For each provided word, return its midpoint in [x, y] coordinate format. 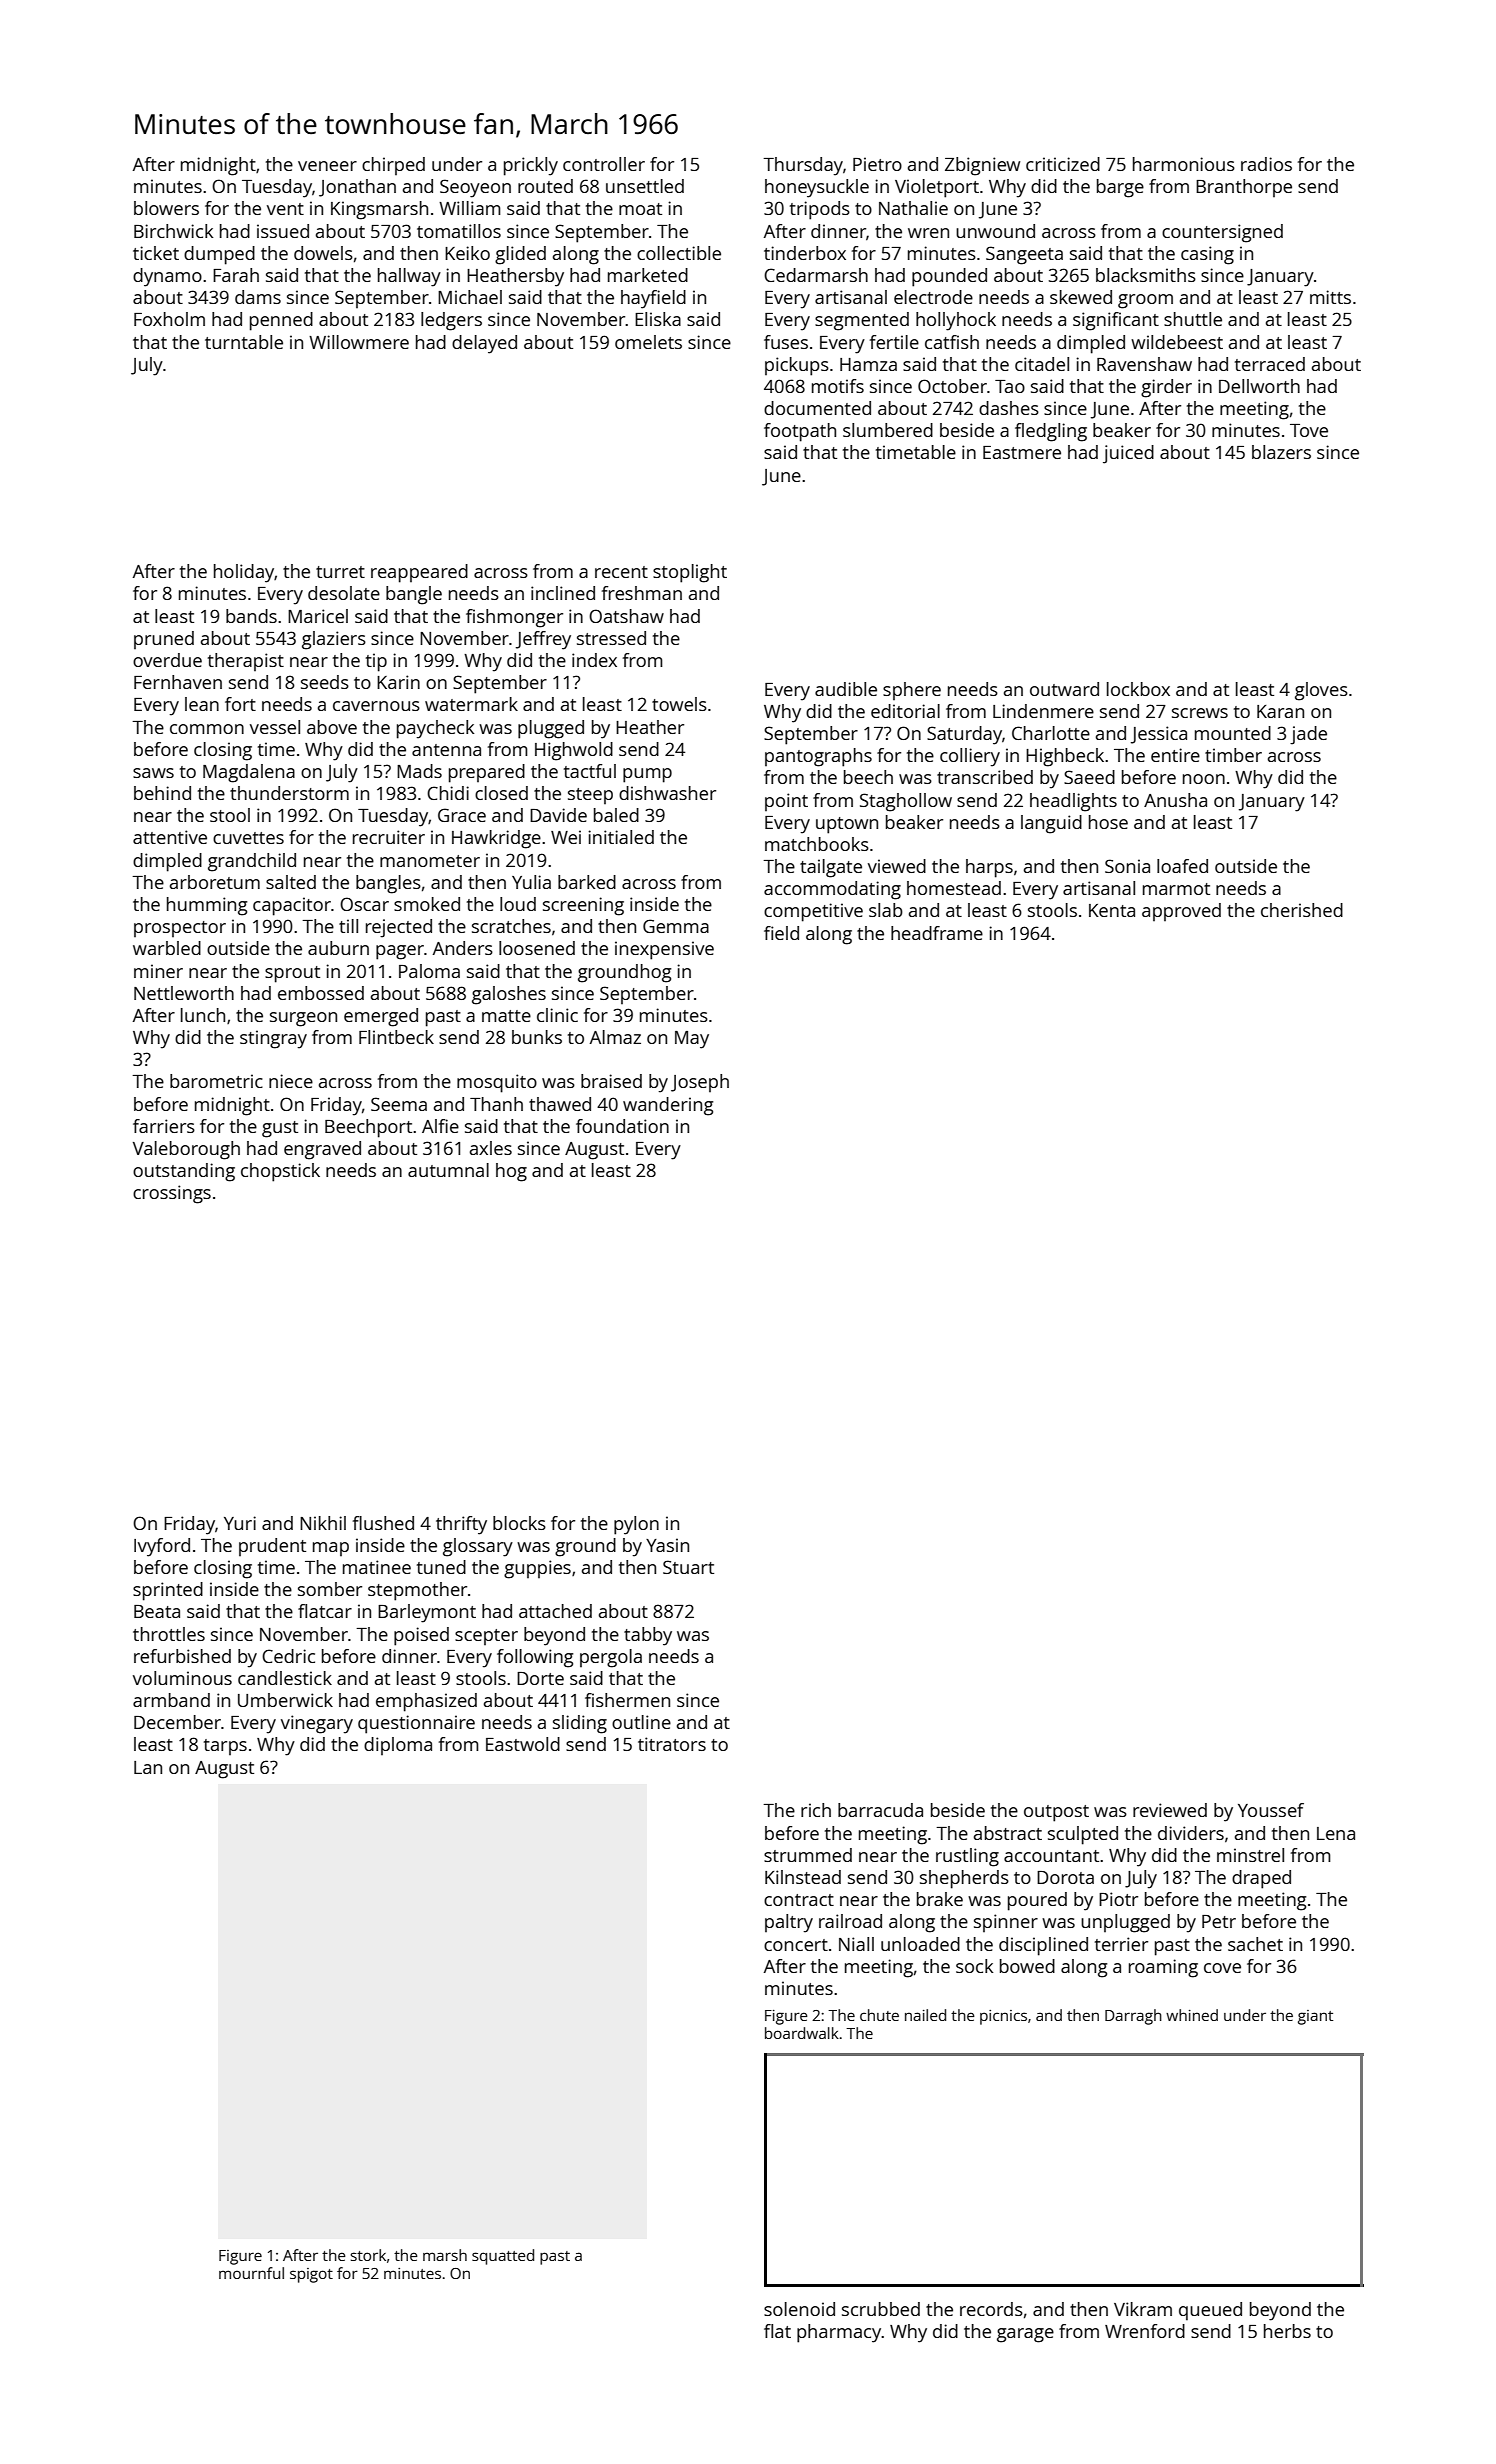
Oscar [364, 904]
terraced [1270, 364]
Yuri [240, 1523]
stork [368, 2255]
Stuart [688, 1567]
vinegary [317, 1724]
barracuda [880, 1810]
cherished [1302, 910]
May [692, 1040]
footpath [800, 432]
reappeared [419, 573]
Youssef [1271, 1810]
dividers [1191, 1833]
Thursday [803, 166]
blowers [166, 208]
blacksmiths [1146, 275]
